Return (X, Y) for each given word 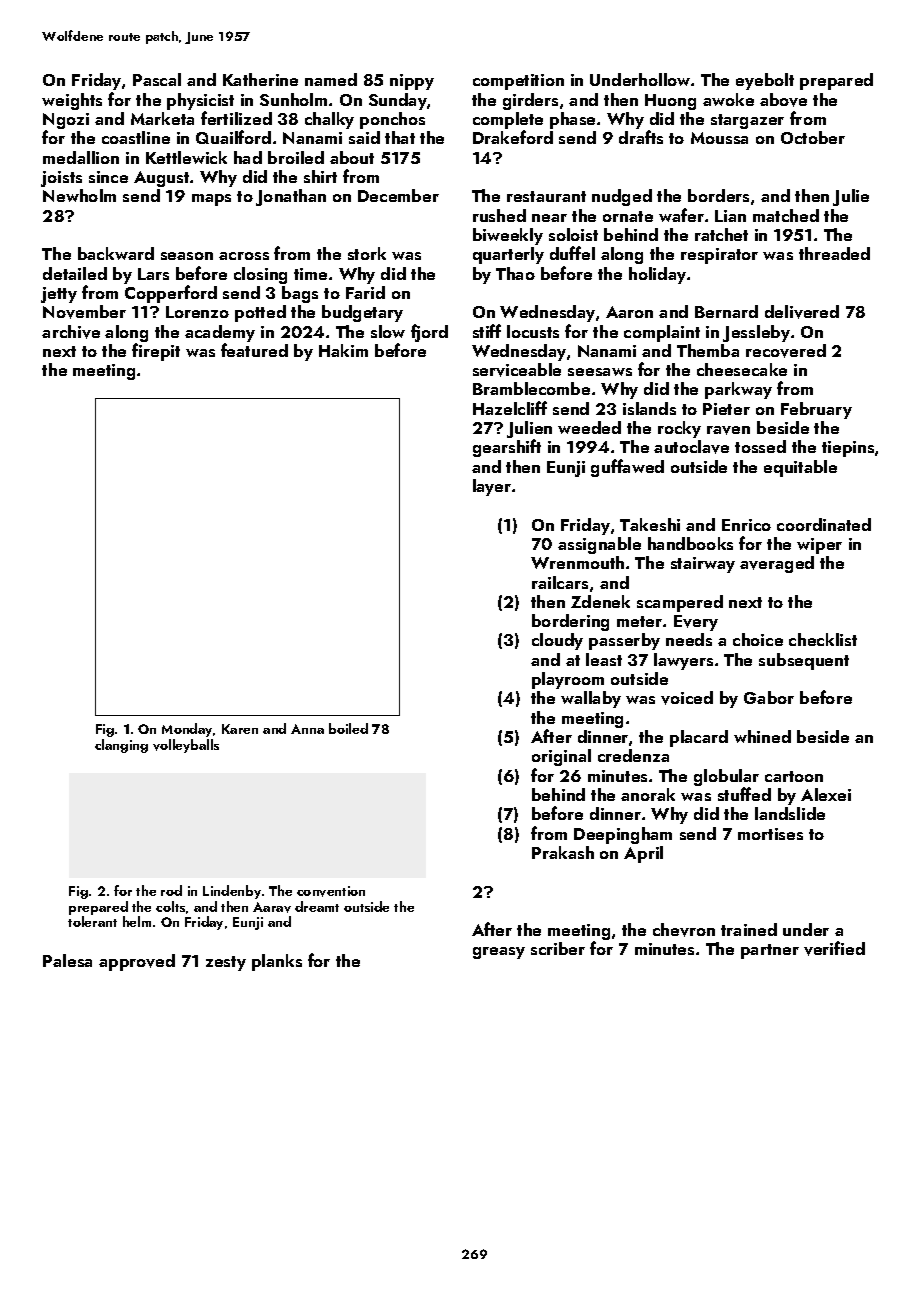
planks (277, 962)
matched (786, 215)
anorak (648, 794)
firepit (156, 352)
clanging (121, 746)
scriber (558, 948)
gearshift (507, 448)
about (352, 157)
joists (61, 179)
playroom (568, 680)
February (816, 410)
